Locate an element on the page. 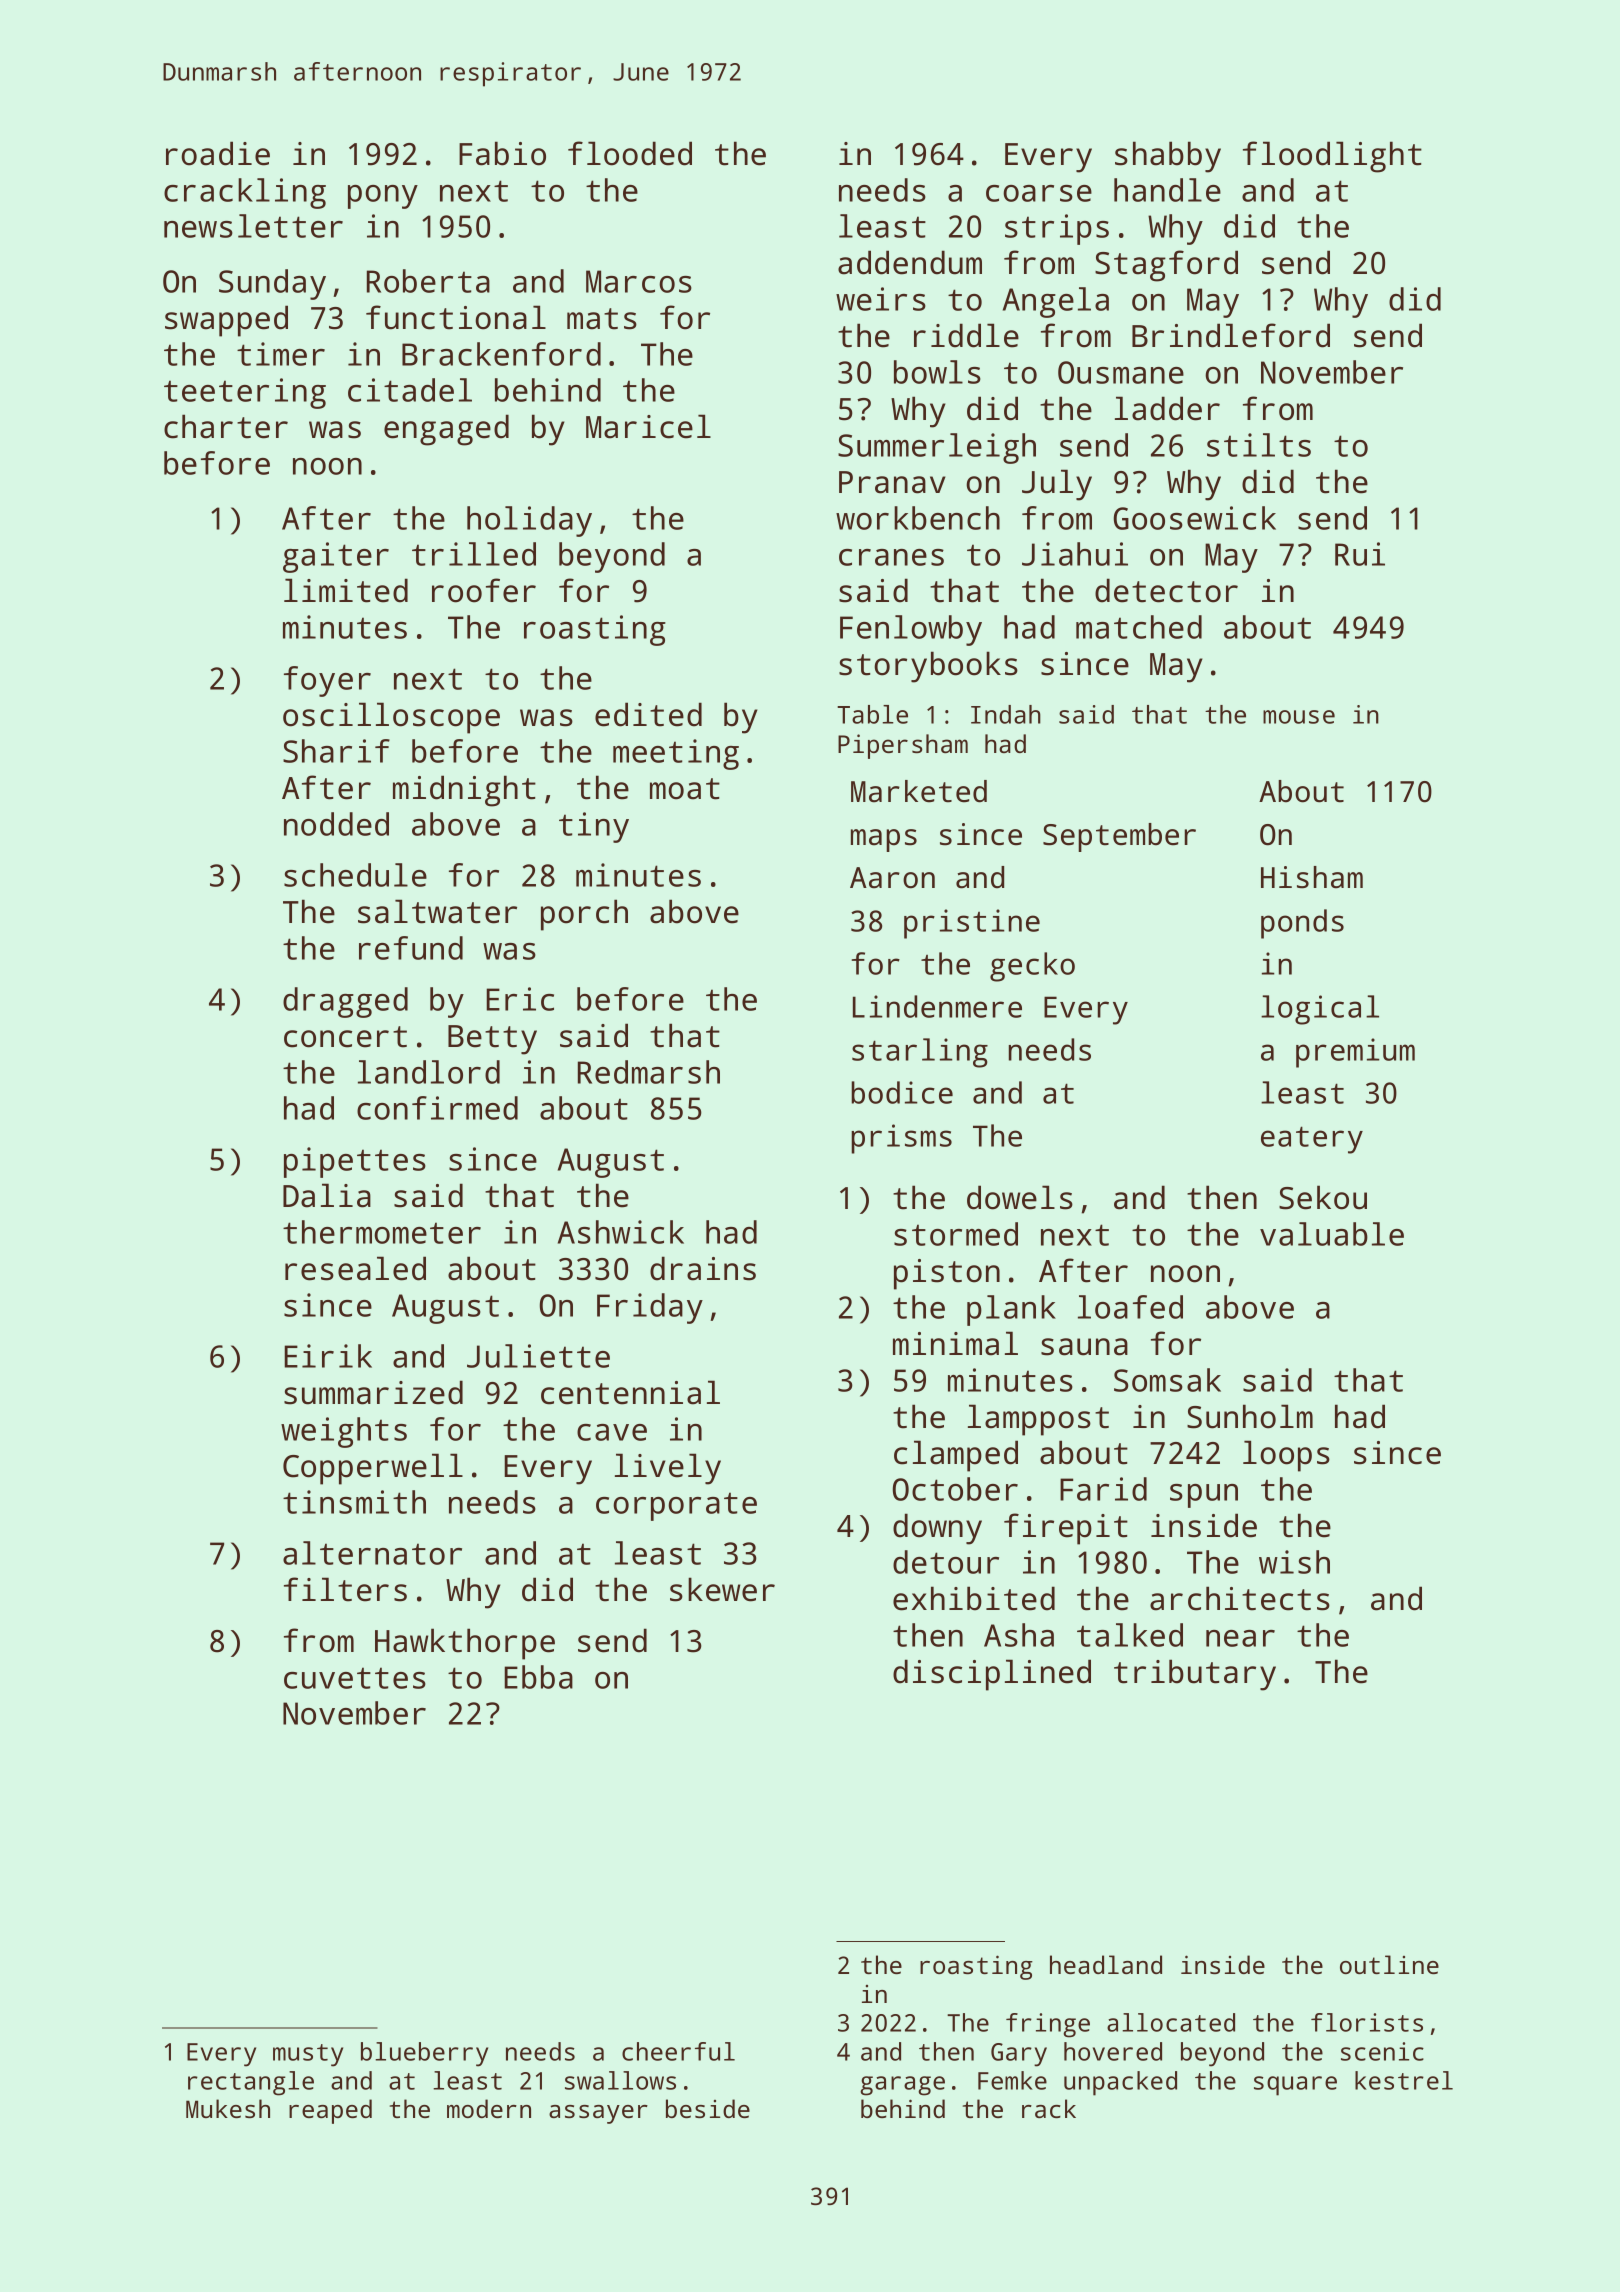 Image resolution: width=1620 pixels, height=2292 pixels. Fabio is located at coordinates (502, 153).
